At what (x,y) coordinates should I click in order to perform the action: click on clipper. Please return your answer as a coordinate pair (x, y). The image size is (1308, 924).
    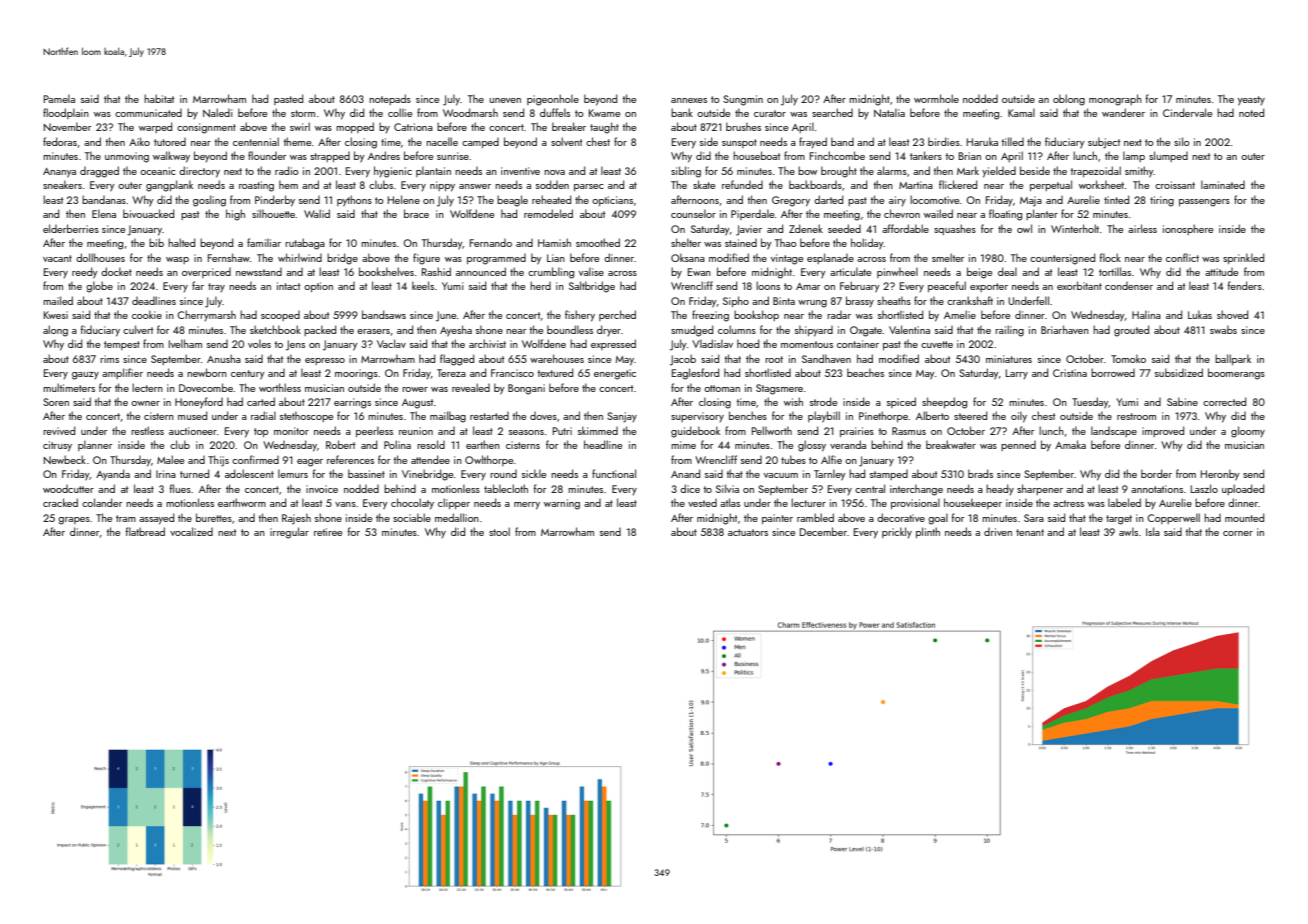
    Looking at the image, I should click on (454, 503).
